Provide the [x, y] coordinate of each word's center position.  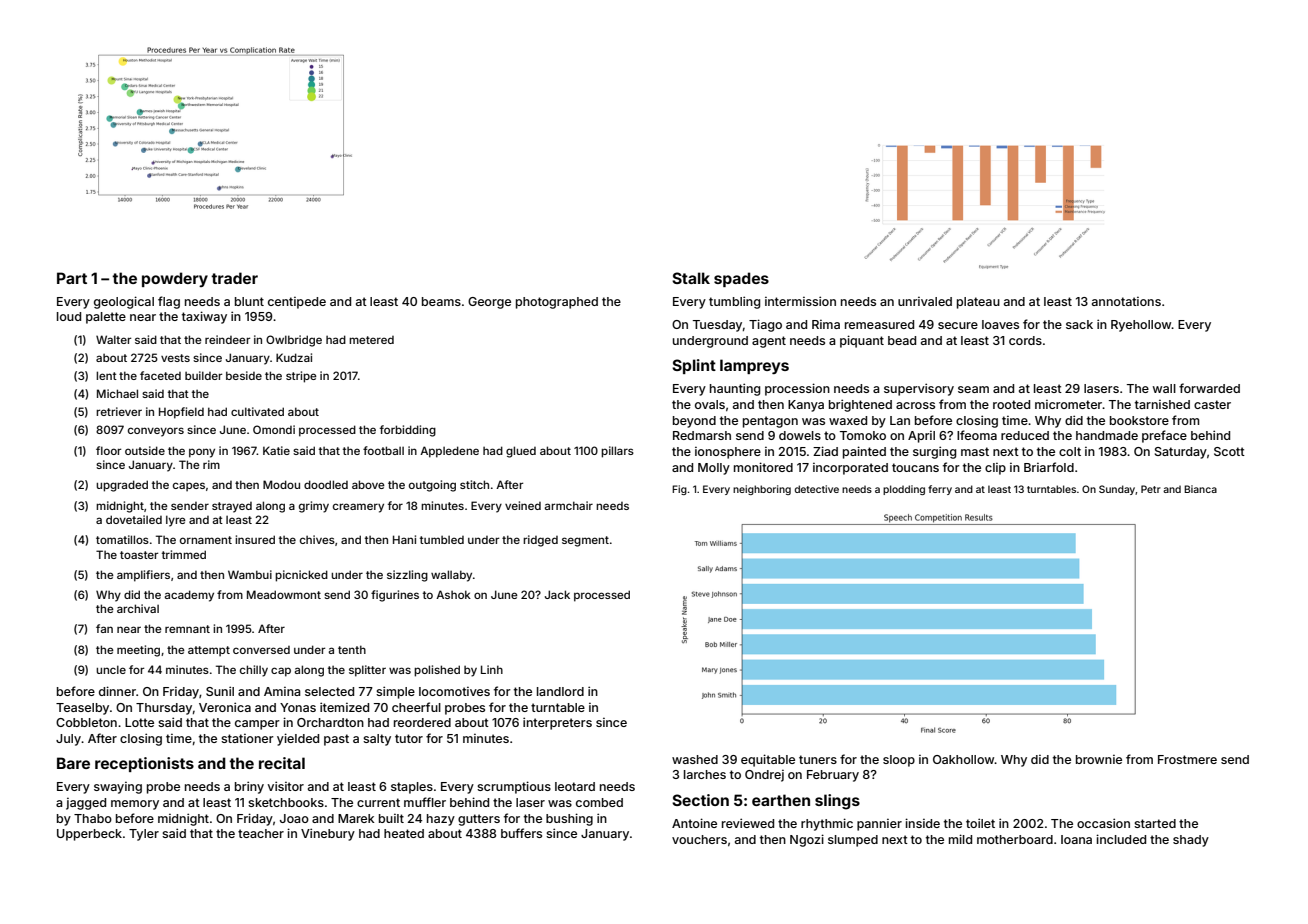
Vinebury [328, 834]
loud [69, 316]
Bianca [1200, 489]
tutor [409, 738]
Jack [557, 594]
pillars [617, 452]
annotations [1126, 301]
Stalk [691, 278]
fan [104, 628]
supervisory [919, 389]
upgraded [122, 486]
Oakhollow [964, 759]
